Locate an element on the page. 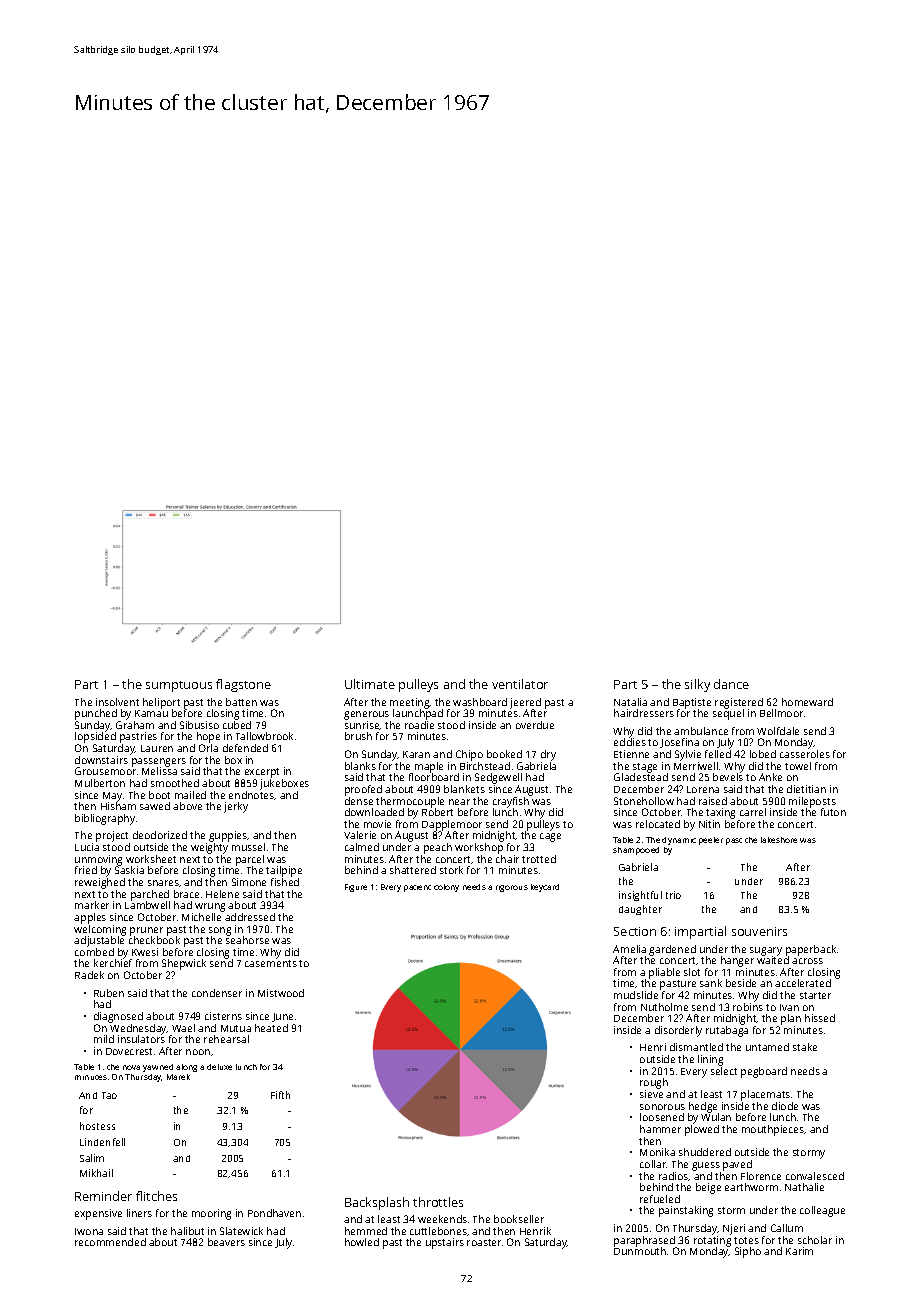 The image size is (924, 1308). Michelle is located at coordinates (201, 917).
